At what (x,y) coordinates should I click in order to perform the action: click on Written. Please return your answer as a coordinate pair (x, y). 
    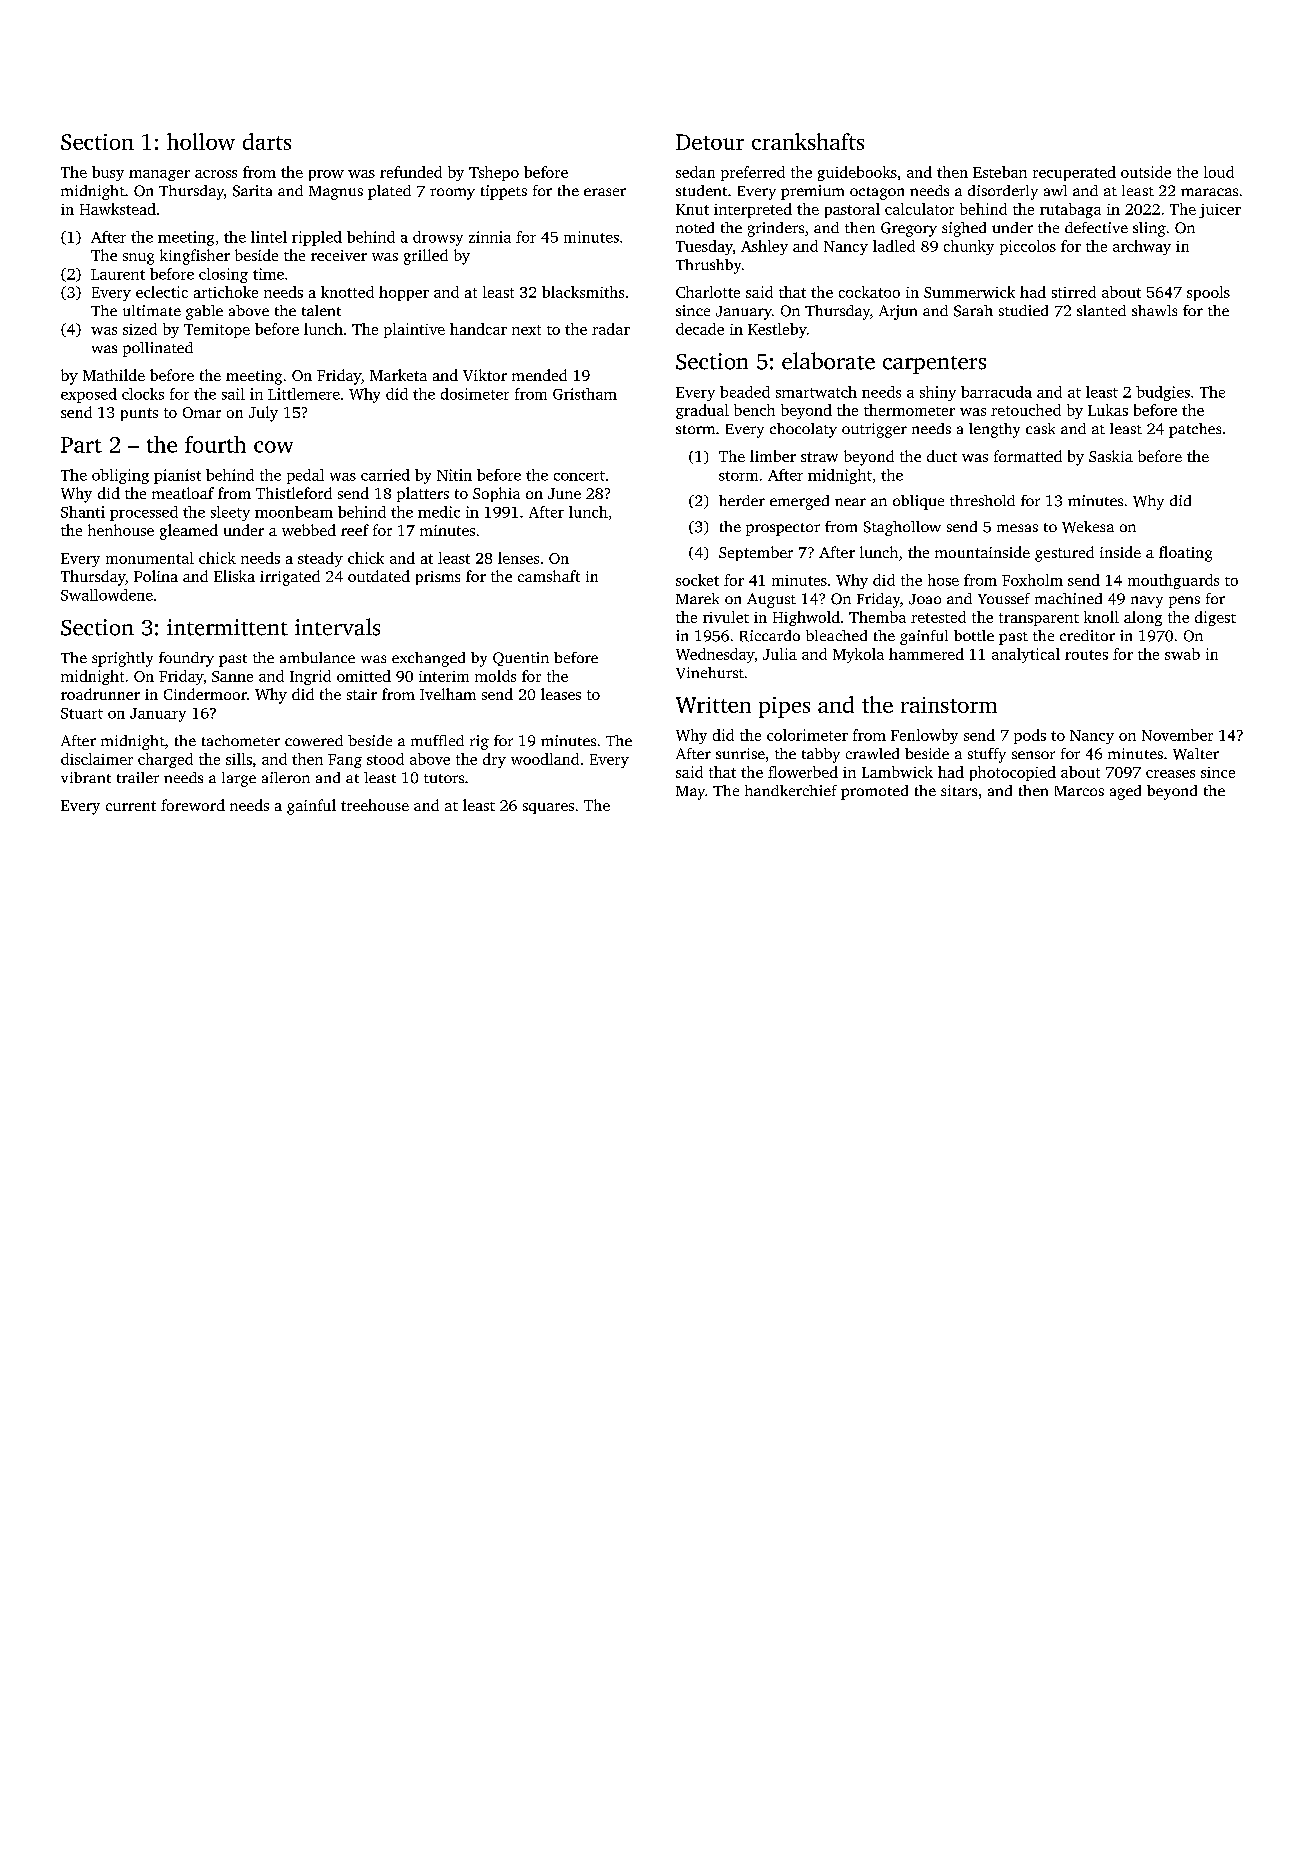
    Looking at the image, I should click on (713, 705).
